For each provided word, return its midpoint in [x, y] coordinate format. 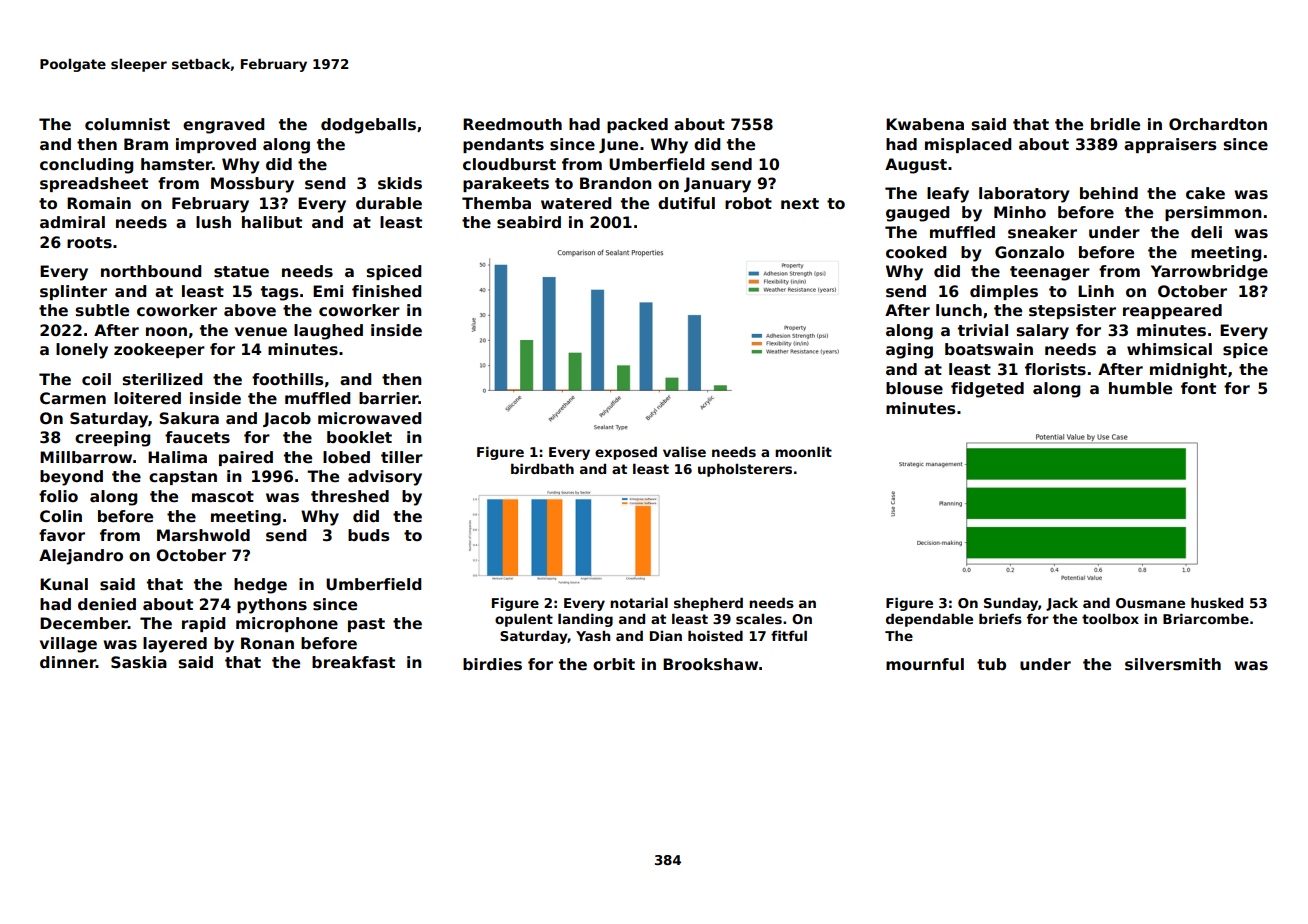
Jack [1062, 604]
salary [1043, 332]
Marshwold [203, 535]
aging [909, 351]
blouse [914, 388]
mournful [925, 664]
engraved [223, 126]
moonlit [803, 451]
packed [637, 125]
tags [279, 293]
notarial [639, 602]
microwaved [369, 418]
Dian [666, 636]
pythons [272, 606]
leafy [948, 195]
